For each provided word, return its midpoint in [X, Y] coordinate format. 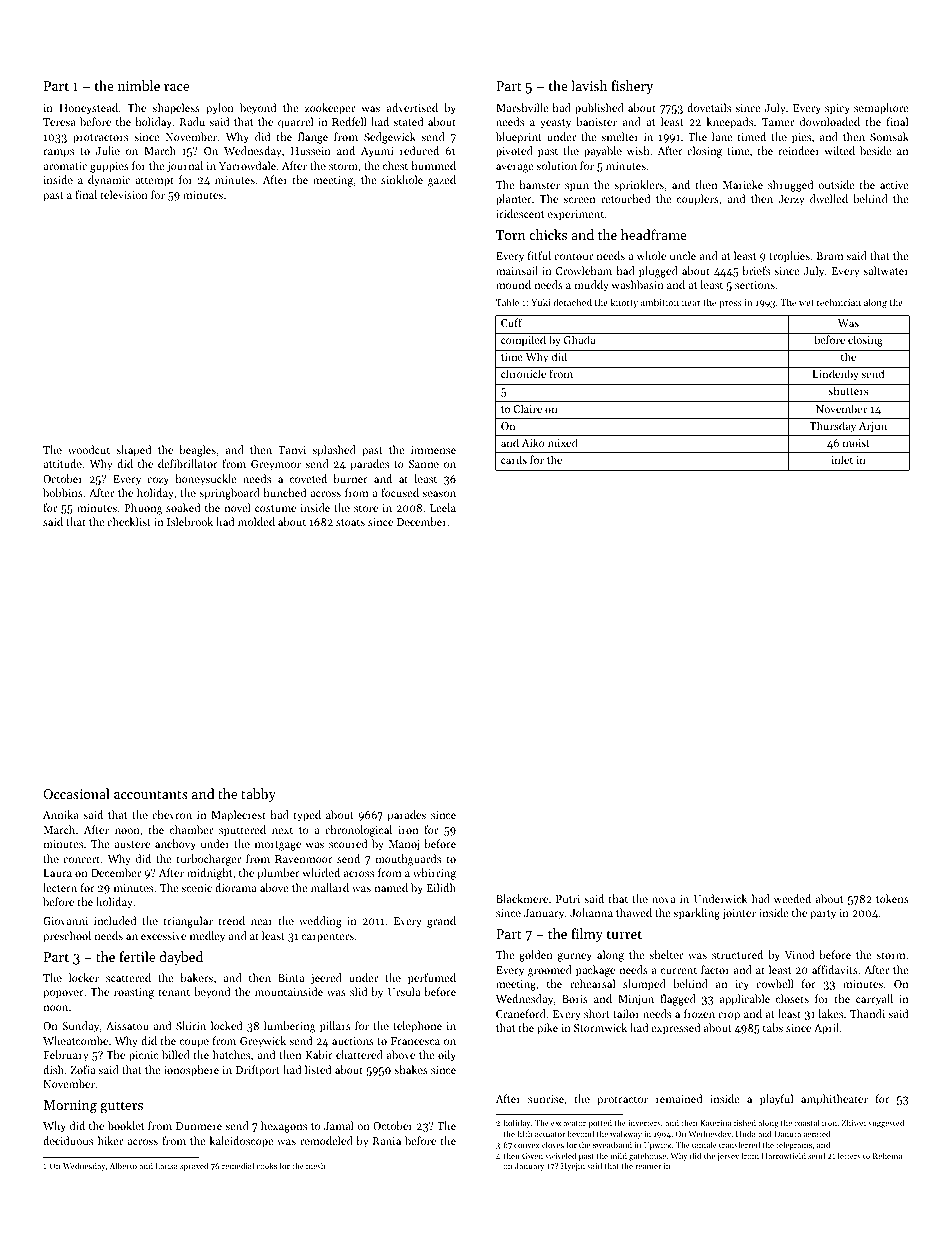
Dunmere [199, 1126]
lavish [589, 85]
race [176, 87]
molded [256, 521]
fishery [632, 87]
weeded [792, 898]
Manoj [404, 845]
